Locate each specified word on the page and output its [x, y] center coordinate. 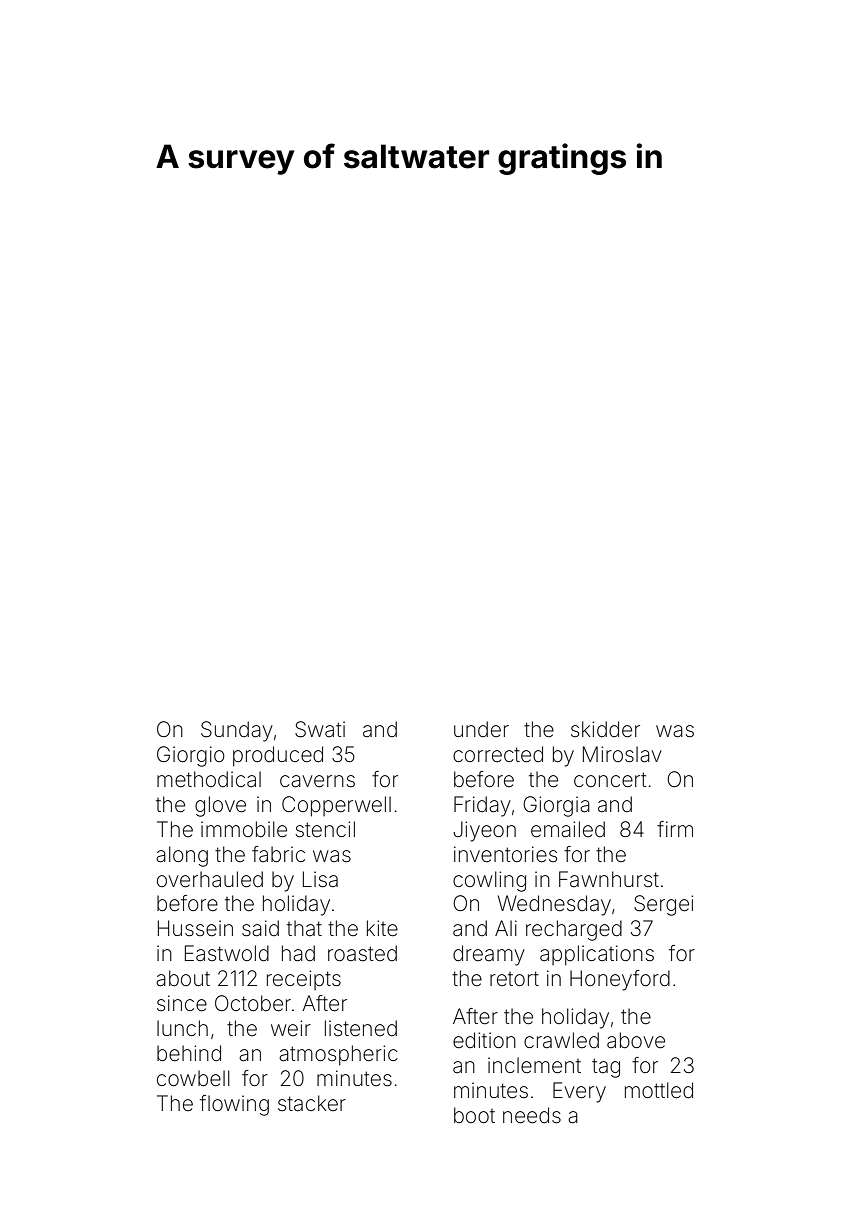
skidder [605, 729]
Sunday [237, 731]
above [636, 1040]
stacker [312, 1103]
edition [484, 1040]
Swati [320, 729]
